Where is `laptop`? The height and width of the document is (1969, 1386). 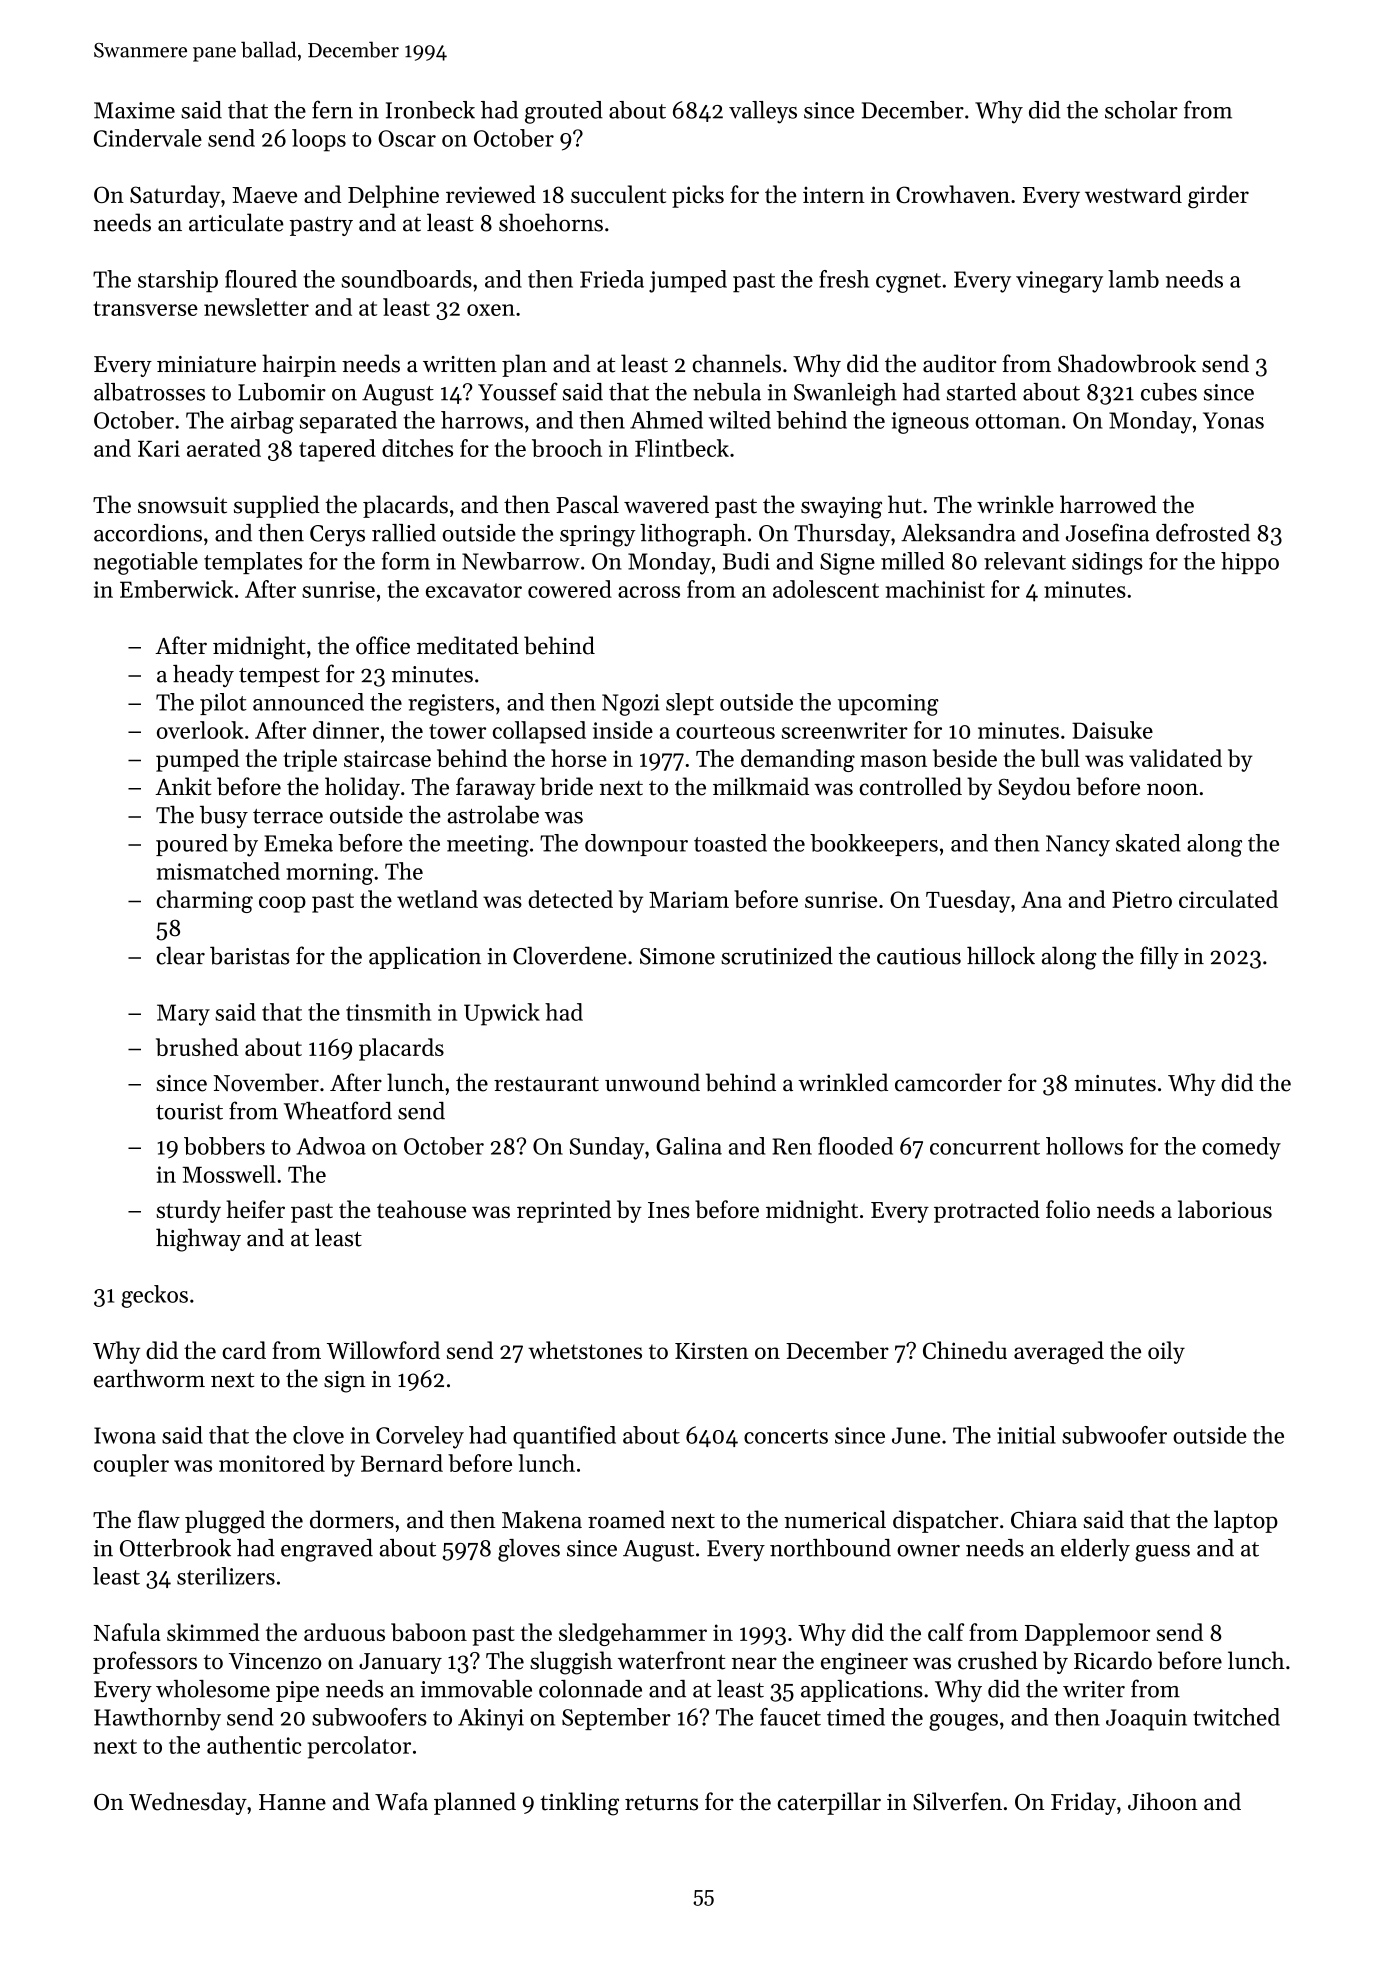
laptop is located at coordinates (1246, 1521).
